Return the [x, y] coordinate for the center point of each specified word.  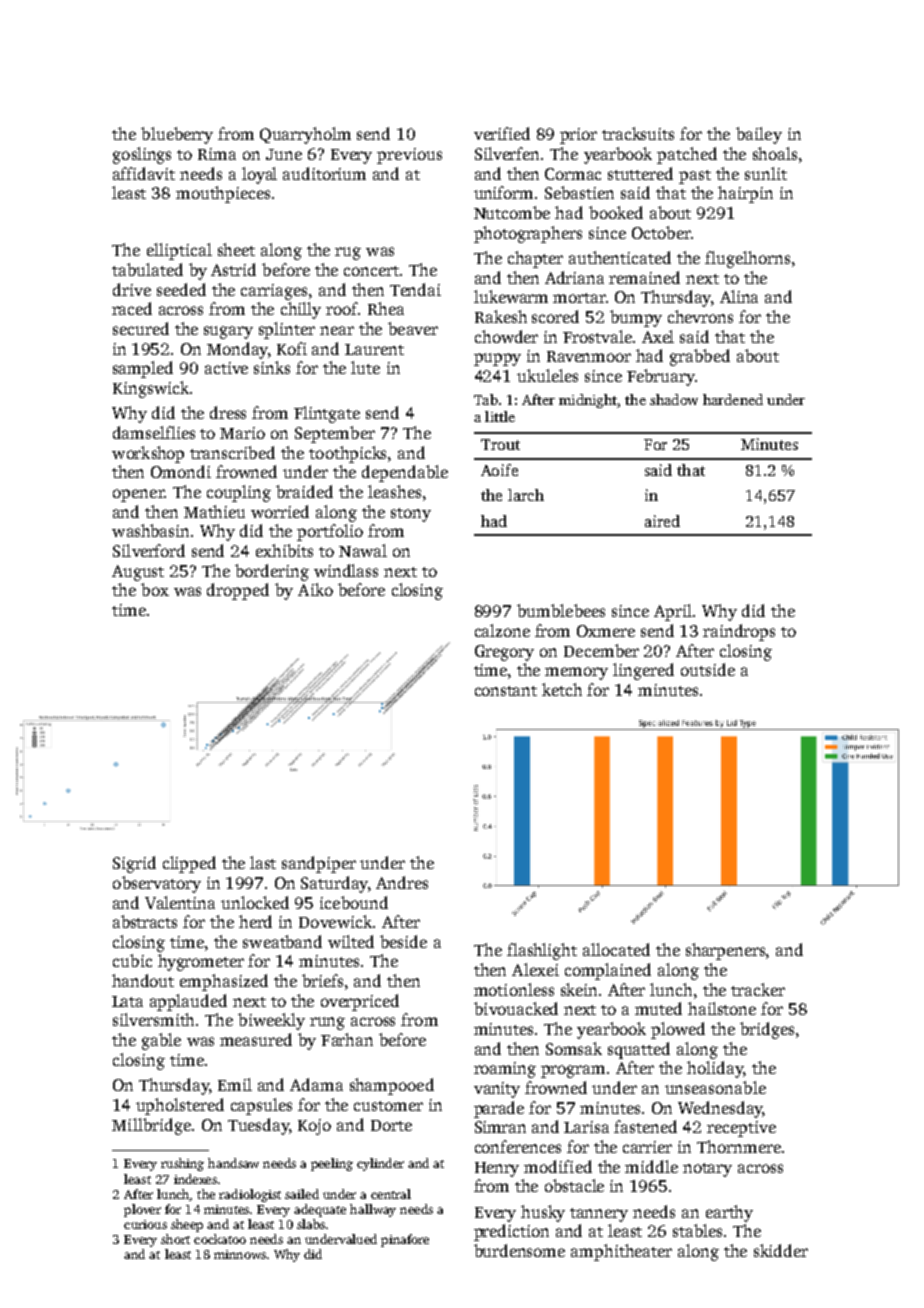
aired [662, 521]
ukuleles [547, 375]
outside [708, 669]
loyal [259, 175]
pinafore [405, 1240]
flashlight [542, 951]
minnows [240, 1254]
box [155, 589]
